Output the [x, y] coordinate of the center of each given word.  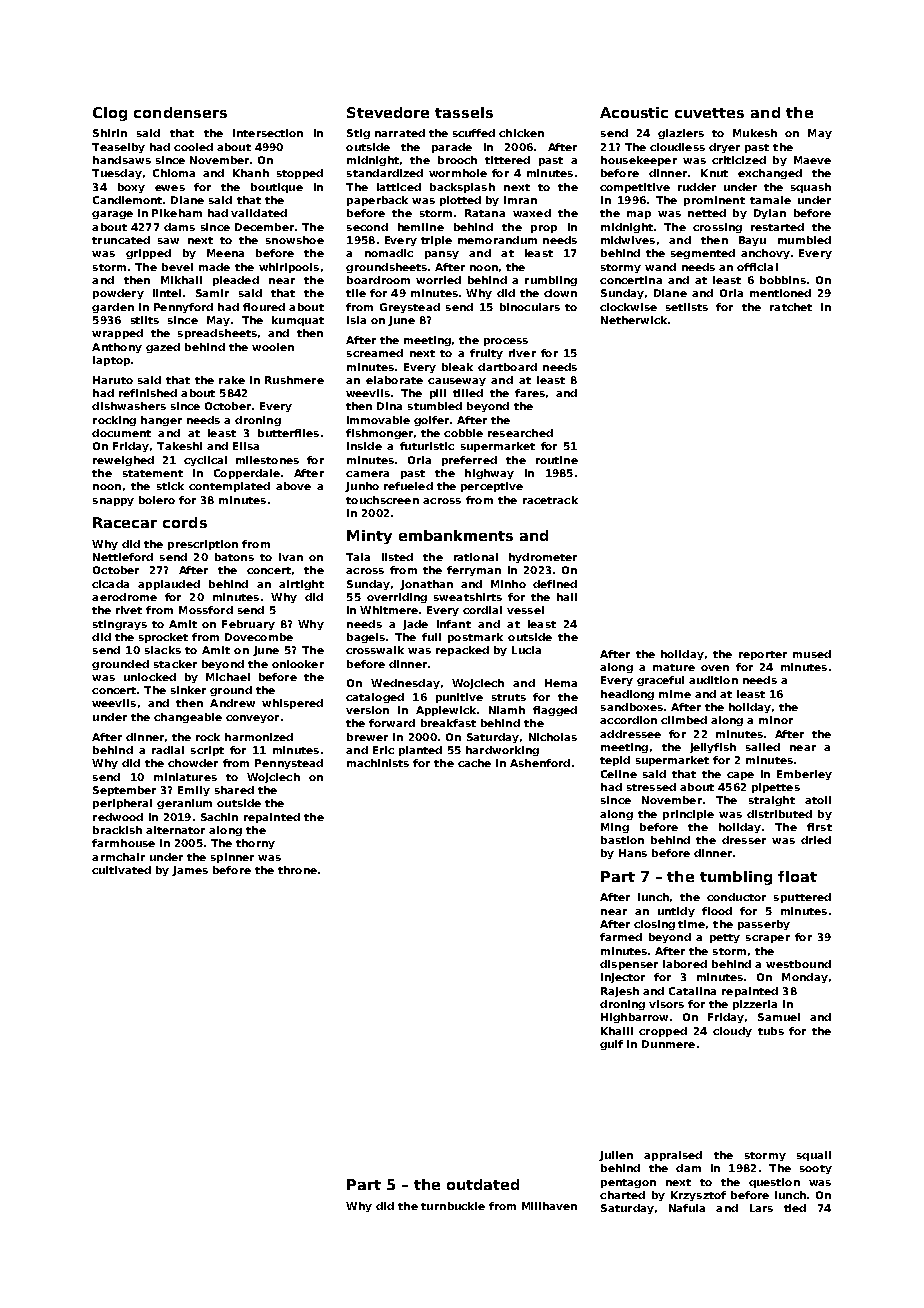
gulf [611, 1045]
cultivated [121, 870]
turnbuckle [453, 1206]
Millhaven [549, 1206]
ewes [170, 188]
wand [660, 267]
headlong [627, 695]
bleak [457, 367]
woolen [273, 347]
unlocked [150, 677]
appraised [673, 1156]
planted [420, 751]
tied [795, 1208]
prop [544, 229]
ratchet [791, 307]
